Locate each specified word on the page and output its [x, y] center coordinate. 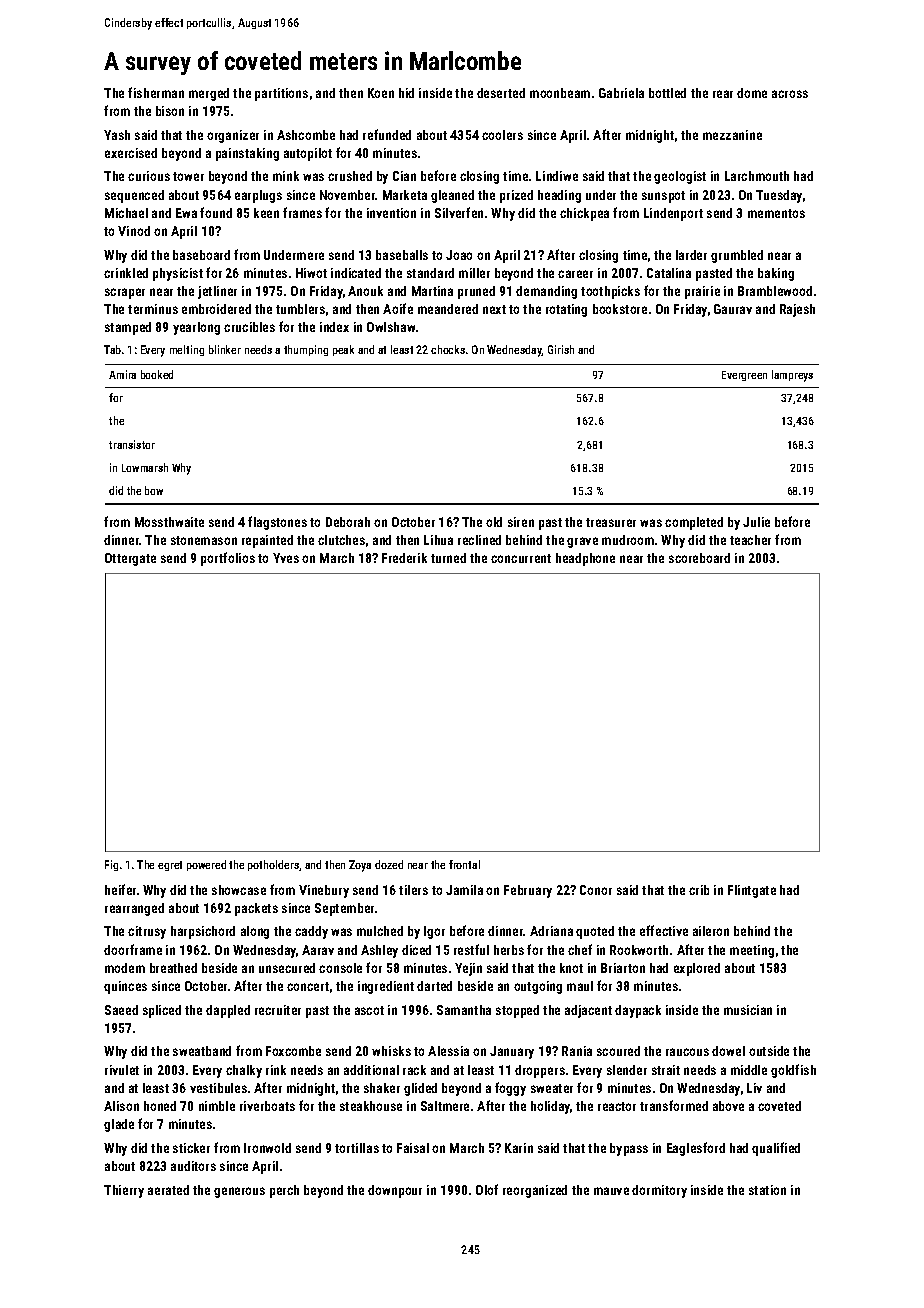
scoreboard [699, 558]
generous [239, 1192]
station [767, 1190]
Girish [561, 349]
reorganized [535, 1191]
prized [516, 196]
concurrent [521, 558]
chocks [448, 349]
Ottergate [130, 559]
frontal [464, 864]
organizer [233, 136]
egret [170, 866]
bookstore [620, 309]
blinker [225, 349]
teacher [750, 540]
